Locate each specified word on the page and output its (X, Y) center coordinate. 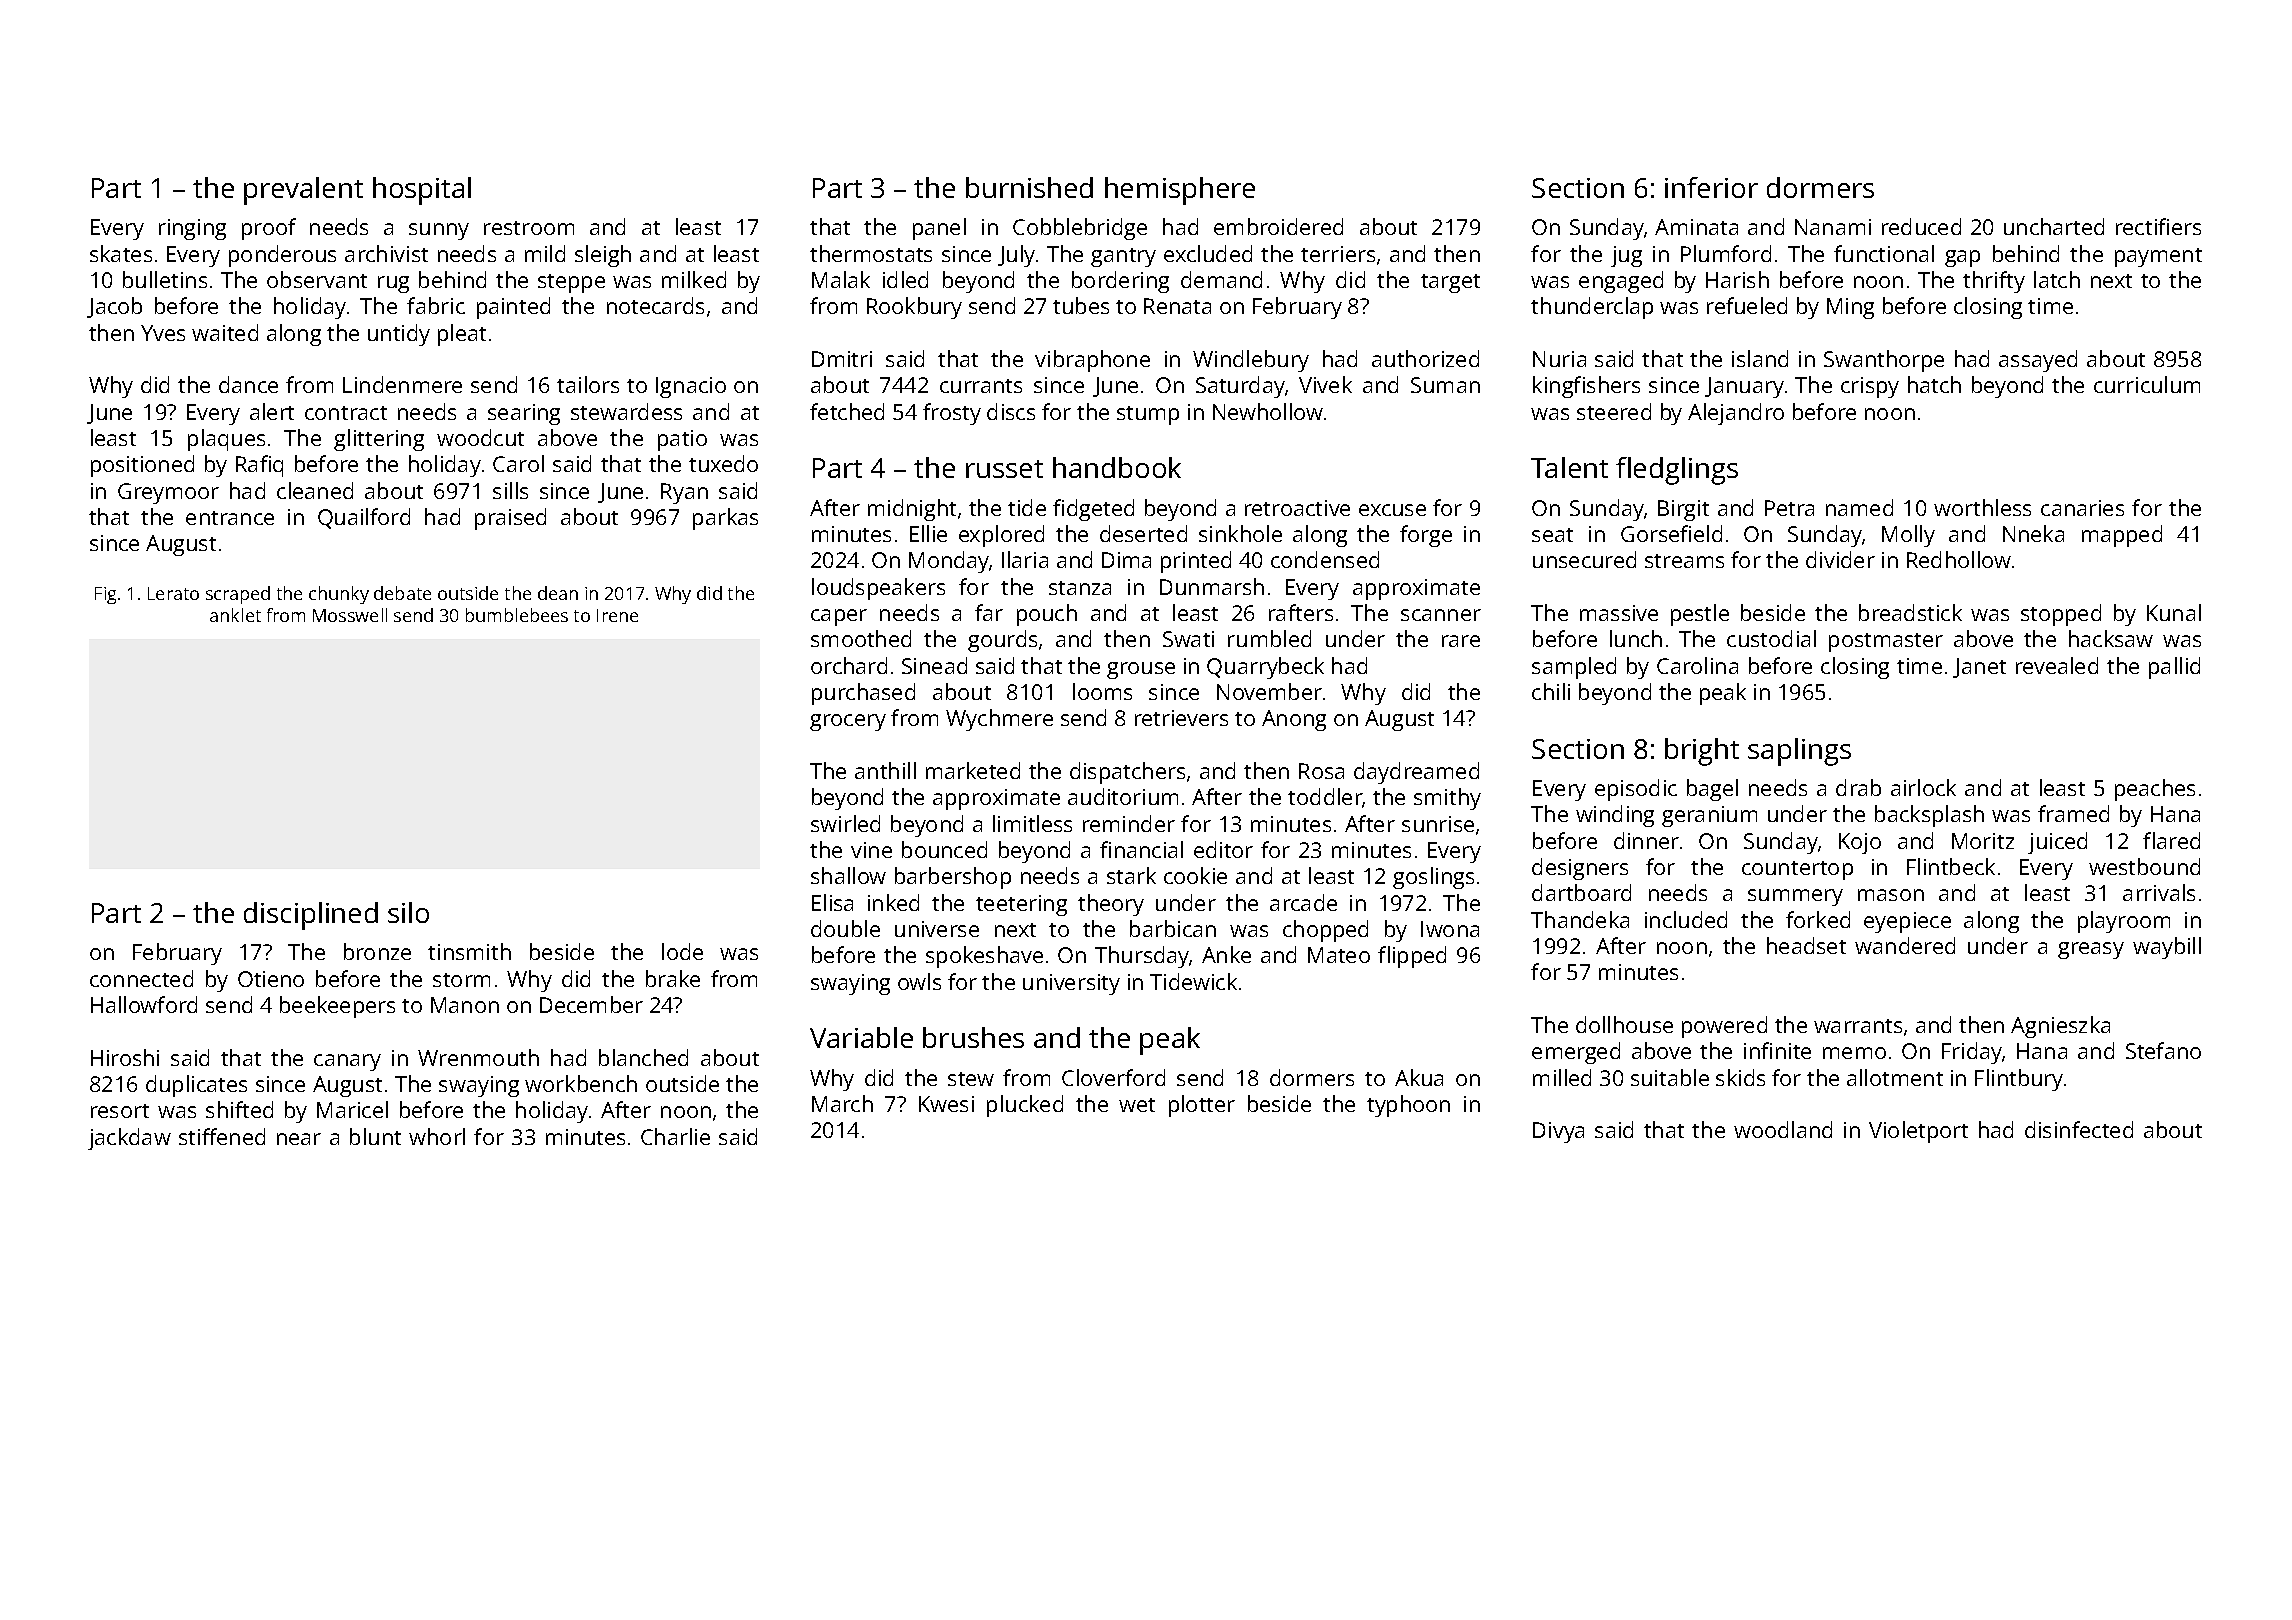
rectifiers (2158, 226)
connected (141, 978)
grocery (848, 722)
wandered (1905, 945)
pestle (1700, 615)
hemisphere (1180, 191)
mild (545, 253)
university (1071, 984)
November (1269, 691)
